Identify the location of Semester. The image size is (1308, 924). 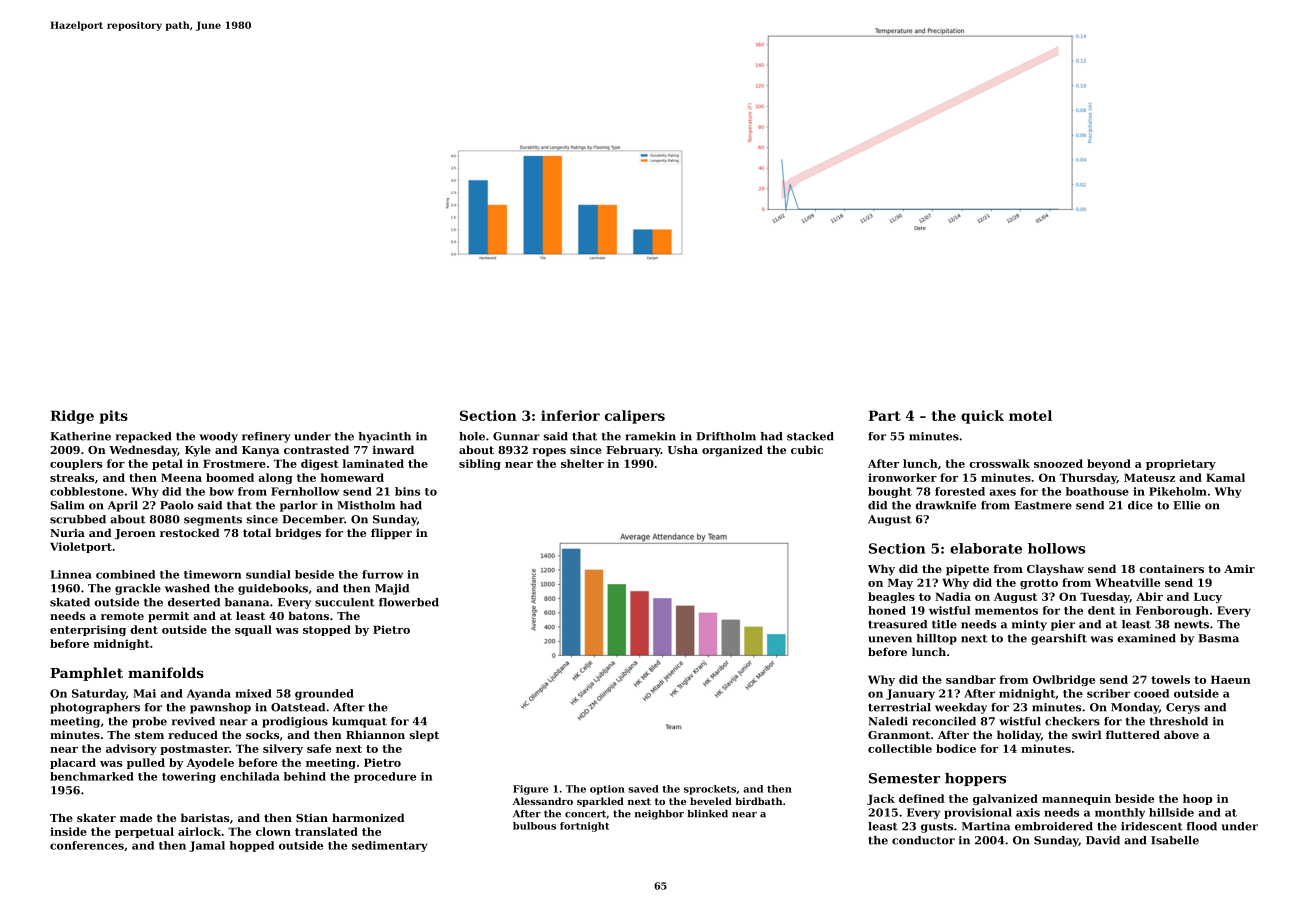
(904, 778).
